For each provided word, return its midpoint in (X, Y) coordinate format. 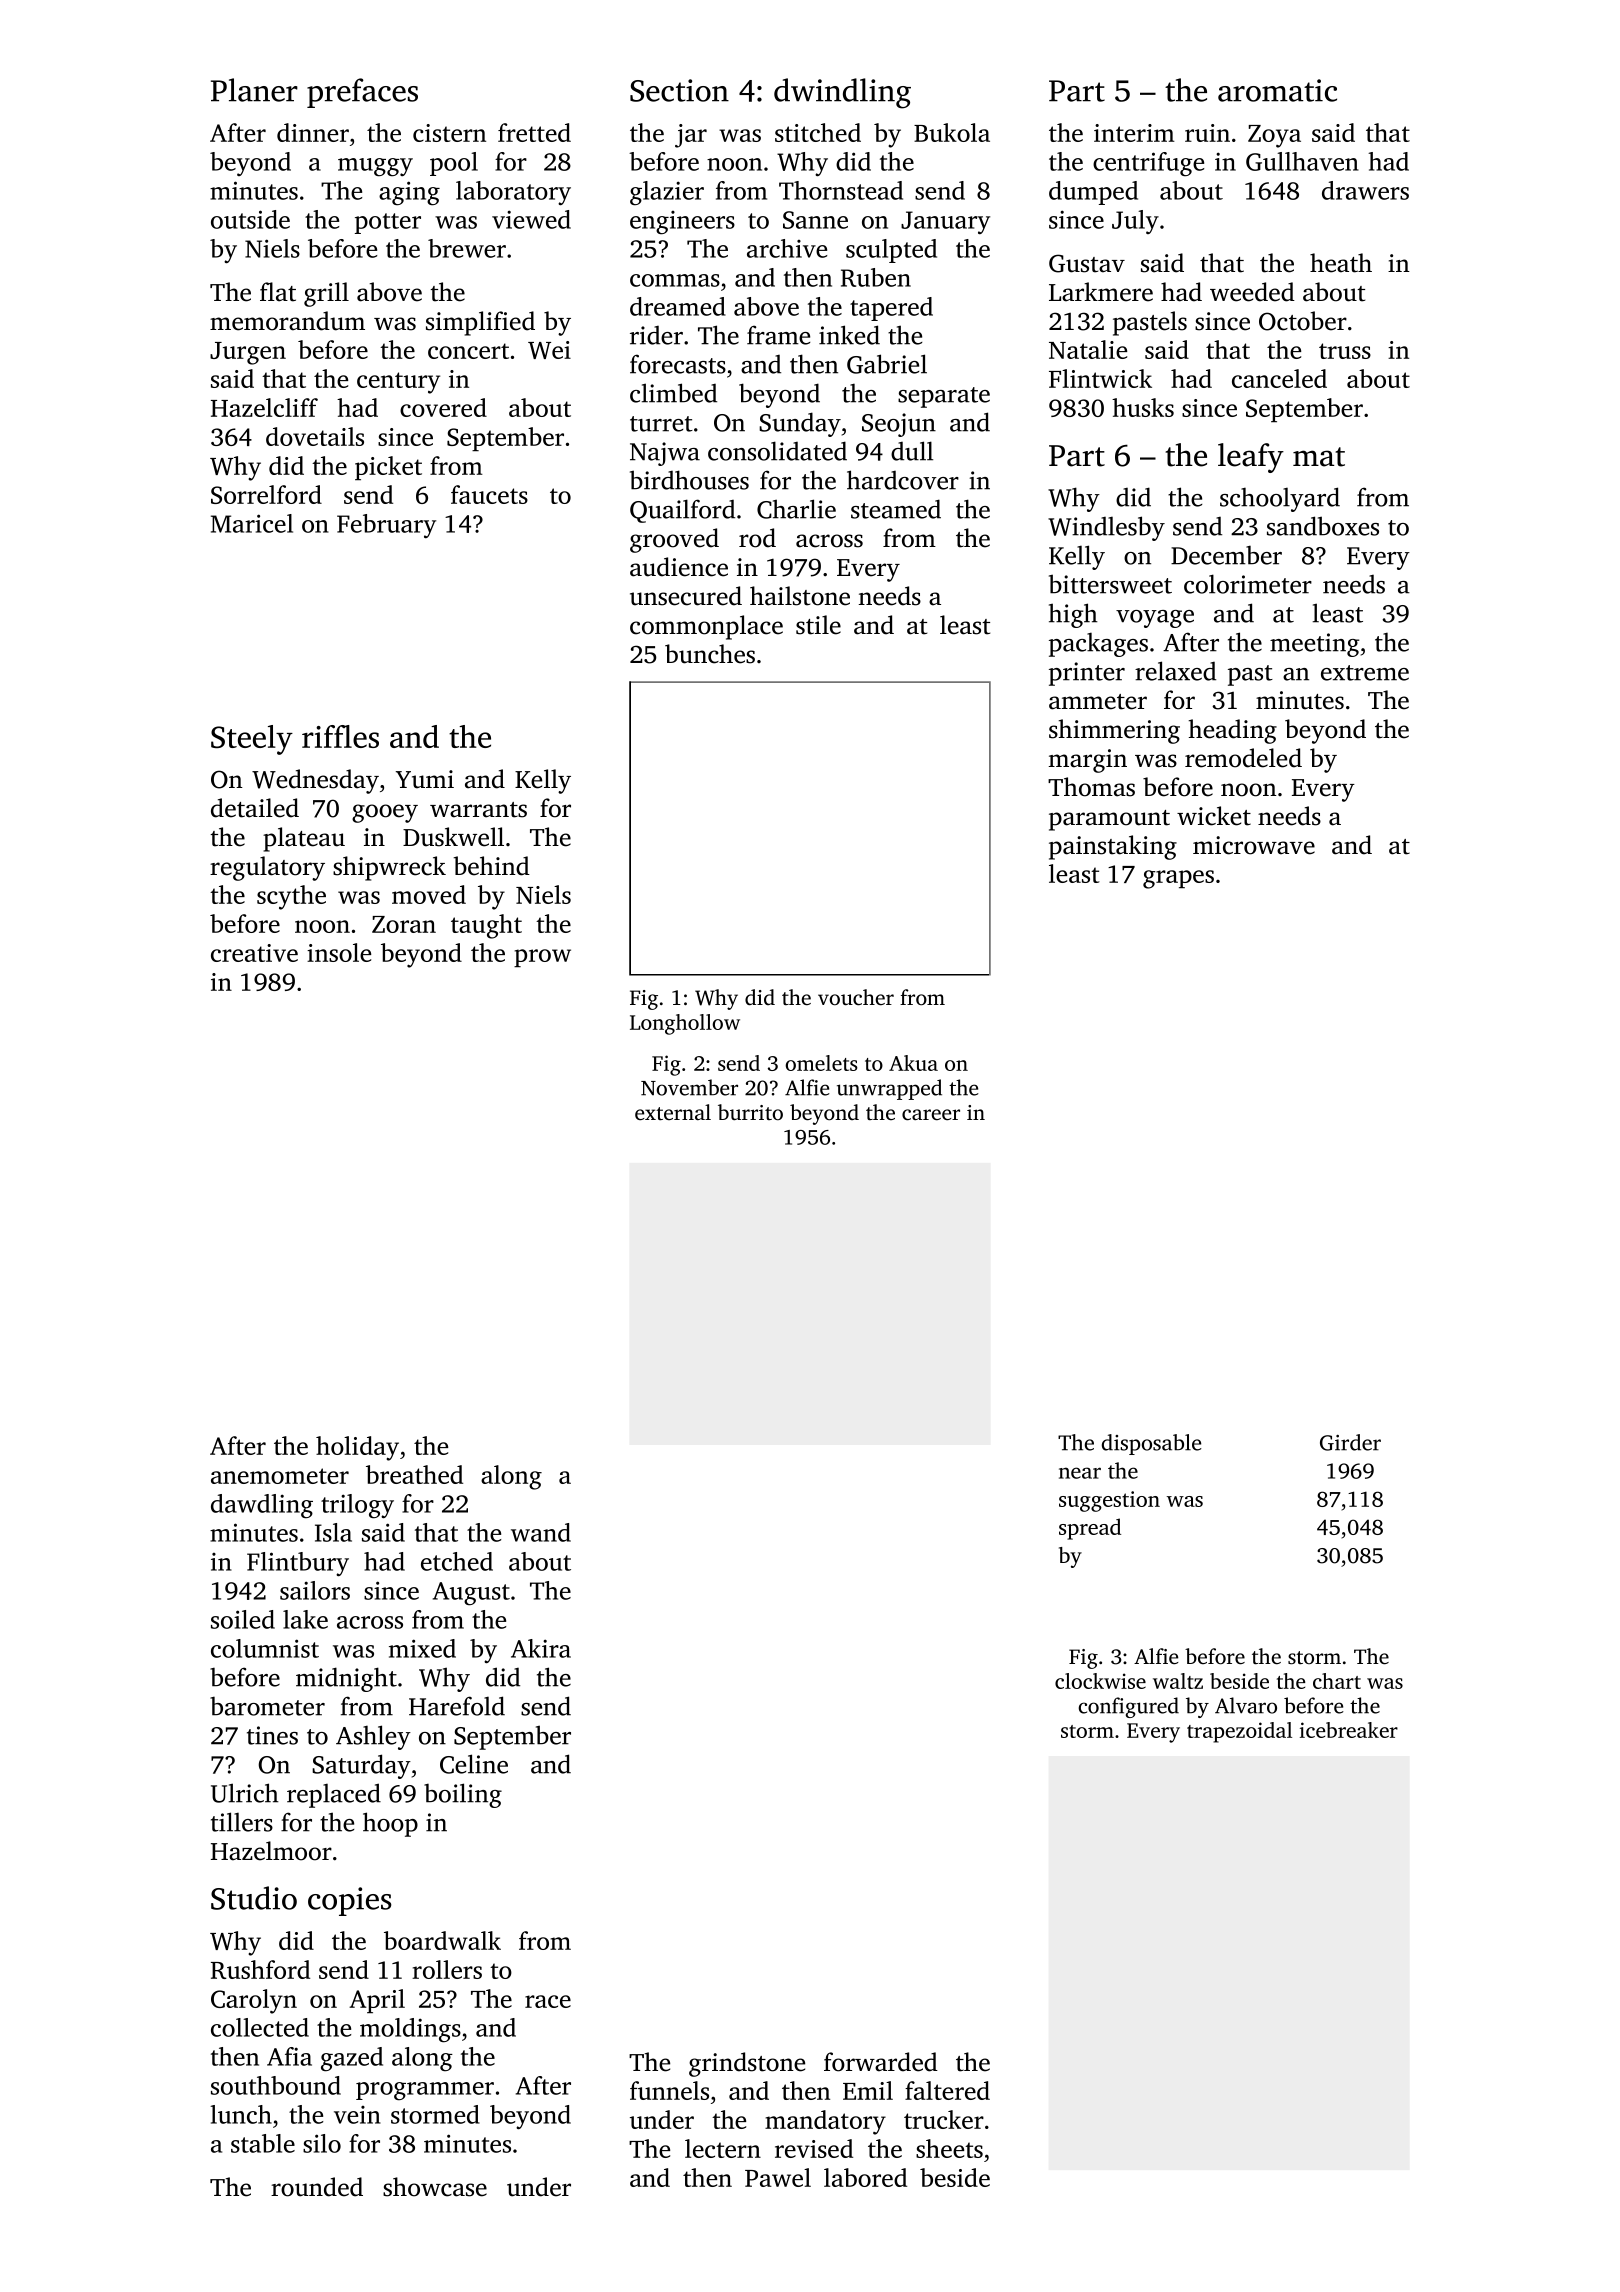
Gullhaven (1302, 161)
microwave (1254, 845)
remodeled (1243, 758)
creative (254, 953)
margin (1088, 761)
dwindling (842, 93)
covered (443, 407)
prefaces (362, 93)
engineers (682, 223)
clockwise (1100, 1681)
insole (339, 952)
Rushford (260, 1969)
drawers (1365, 190)
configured (1128, 1707)
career (931, 1115)
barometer (267, 1706)
